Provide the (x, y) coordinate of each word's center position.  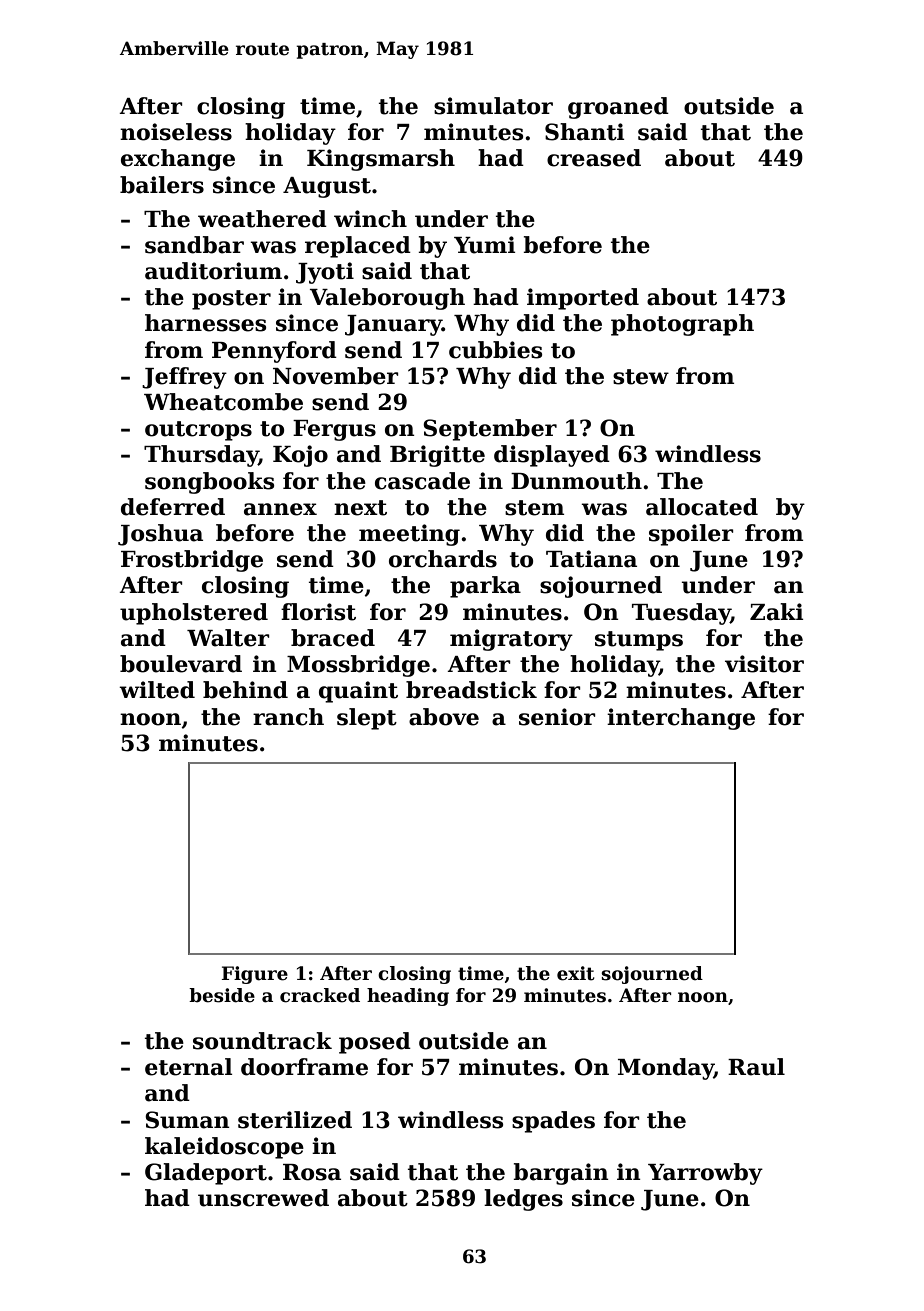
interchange (681, 719)
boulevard (181, 664)
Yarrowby (705, 1174)
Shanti (584, 132)
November (336, 376)
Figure (255, 975)
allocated (702, 507)
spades (553, 1122)
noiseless (176, 132)
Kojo (300, 456)
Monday (666, 1069)
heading (408, 997)
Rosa (312, 1172)
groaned (618, 108)
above (444, 717)
